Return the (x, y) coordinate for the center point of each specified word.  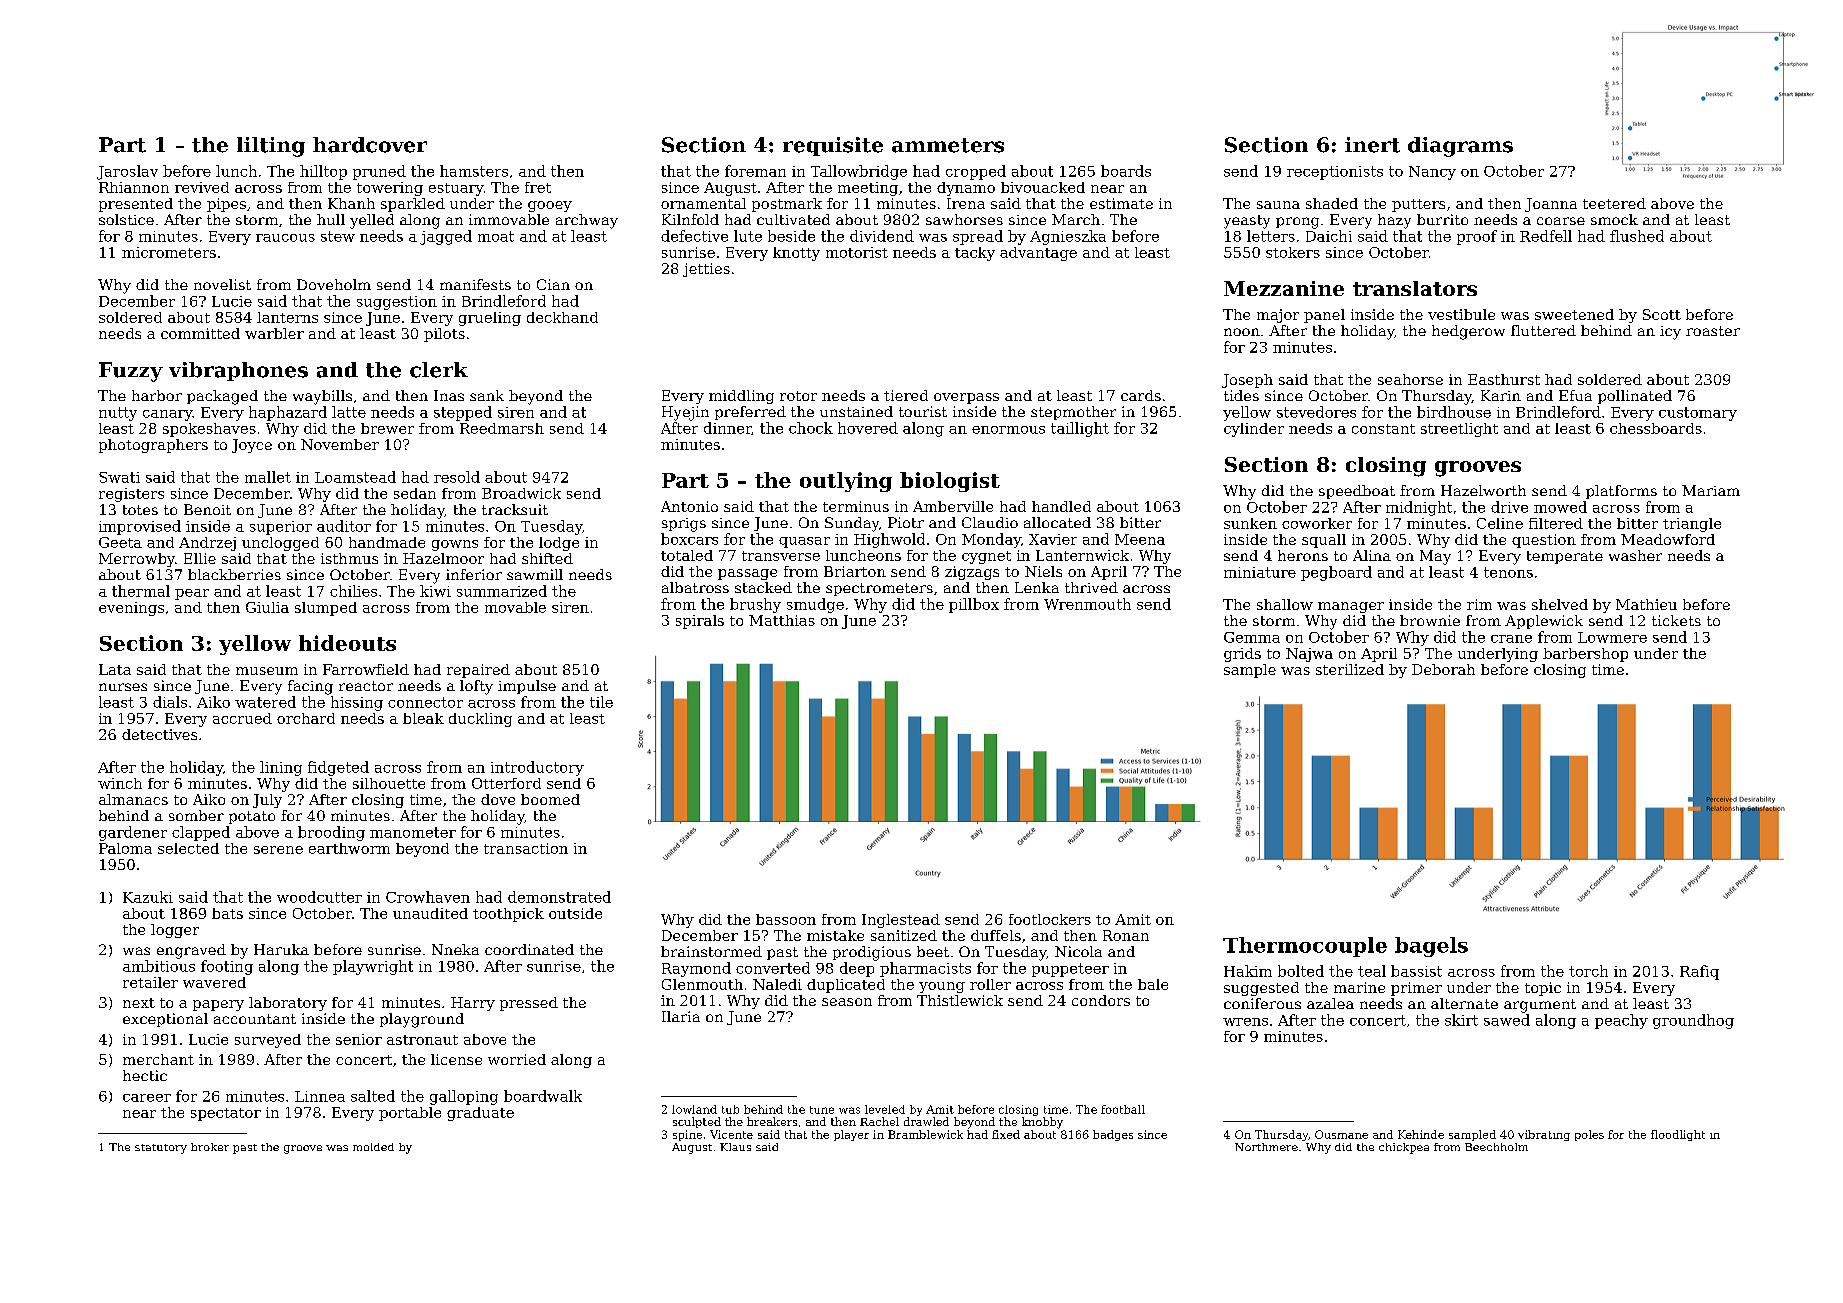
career (147, 1098)
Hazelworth (1483, 490)
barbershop (1585, 655)
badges (1113, 1135)
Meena (1140, 539)
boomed (550, 799)
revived (202, 187)
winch (120, 783)
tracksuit (515, 509)
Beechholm (1496, 1147)
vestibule (1461, 314)
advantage (1038, 254)
